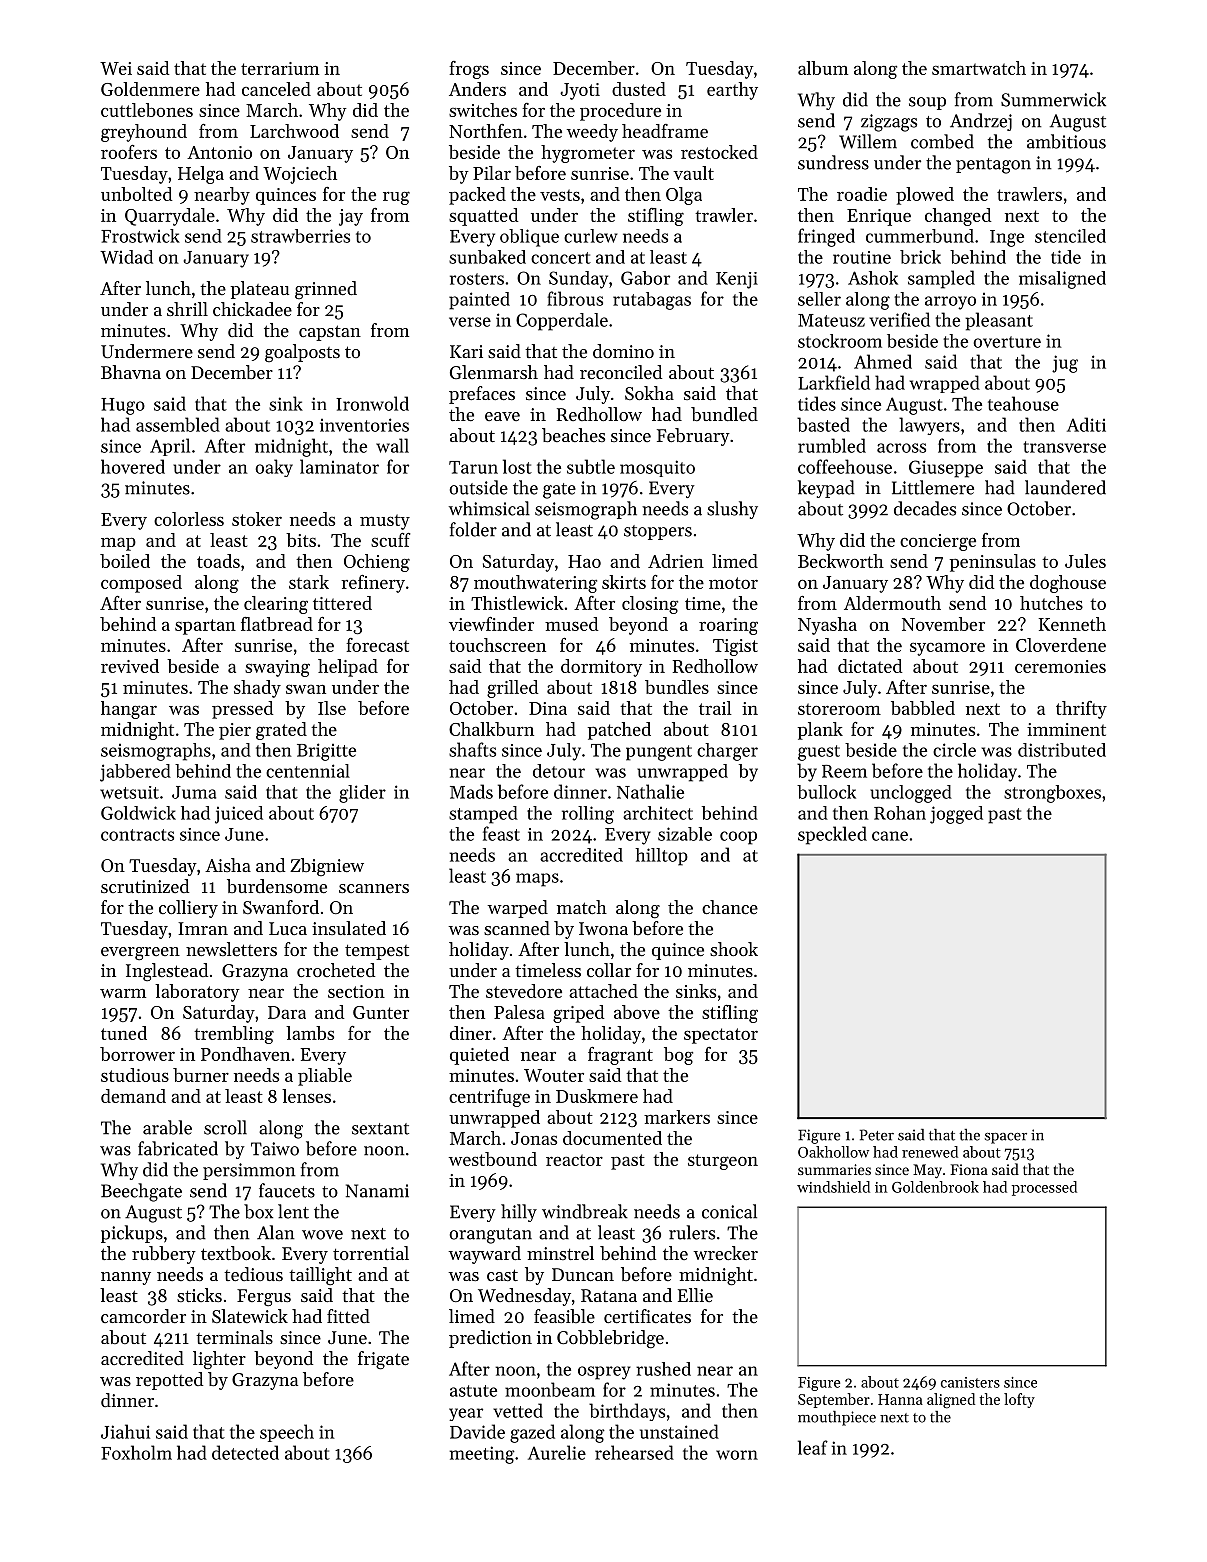 The image size is (1207, 1562). I want to click on scroll, so click(225, 1127).
